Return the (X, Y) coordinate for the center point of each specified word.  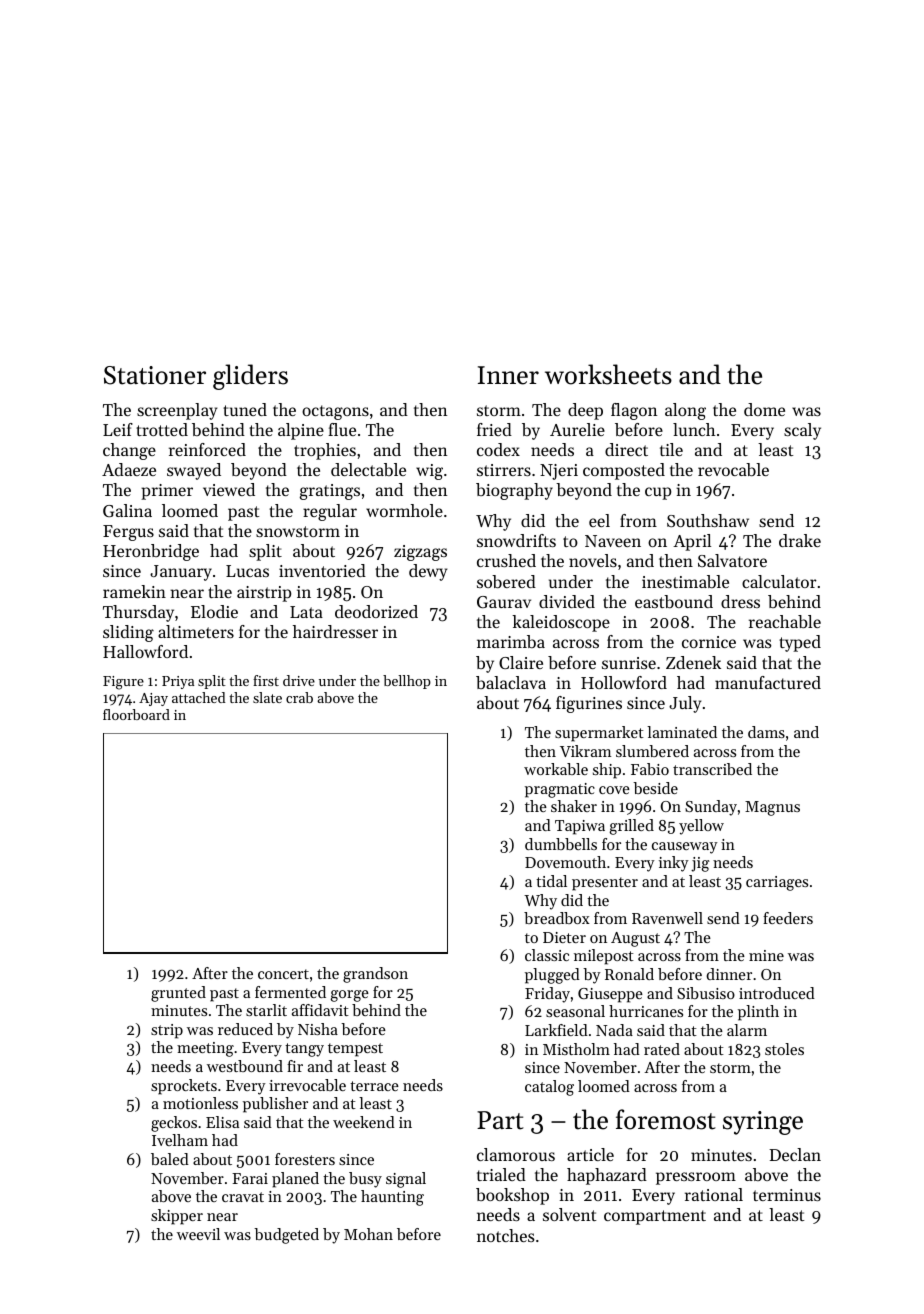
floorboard (136, 714)
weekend (364, 1122)
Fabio (650, 769)
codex (498, 449)
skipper (177, 1217)
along (685, 411)
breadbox (557, 918)
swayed (194, 471)
